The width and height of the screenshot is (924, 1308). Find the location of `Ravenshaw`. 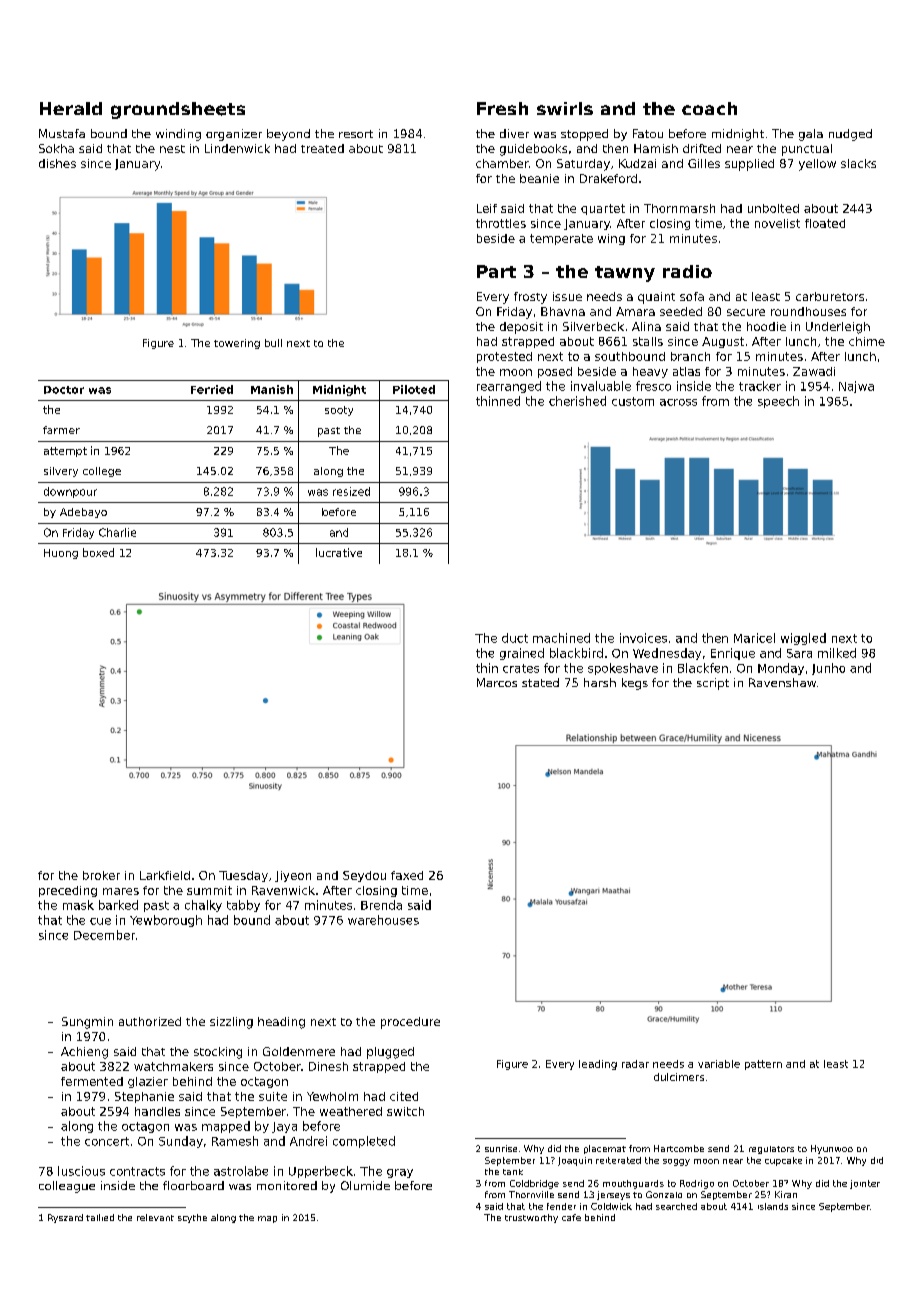

Ravenshaw is located at coordinates (782, 682).
